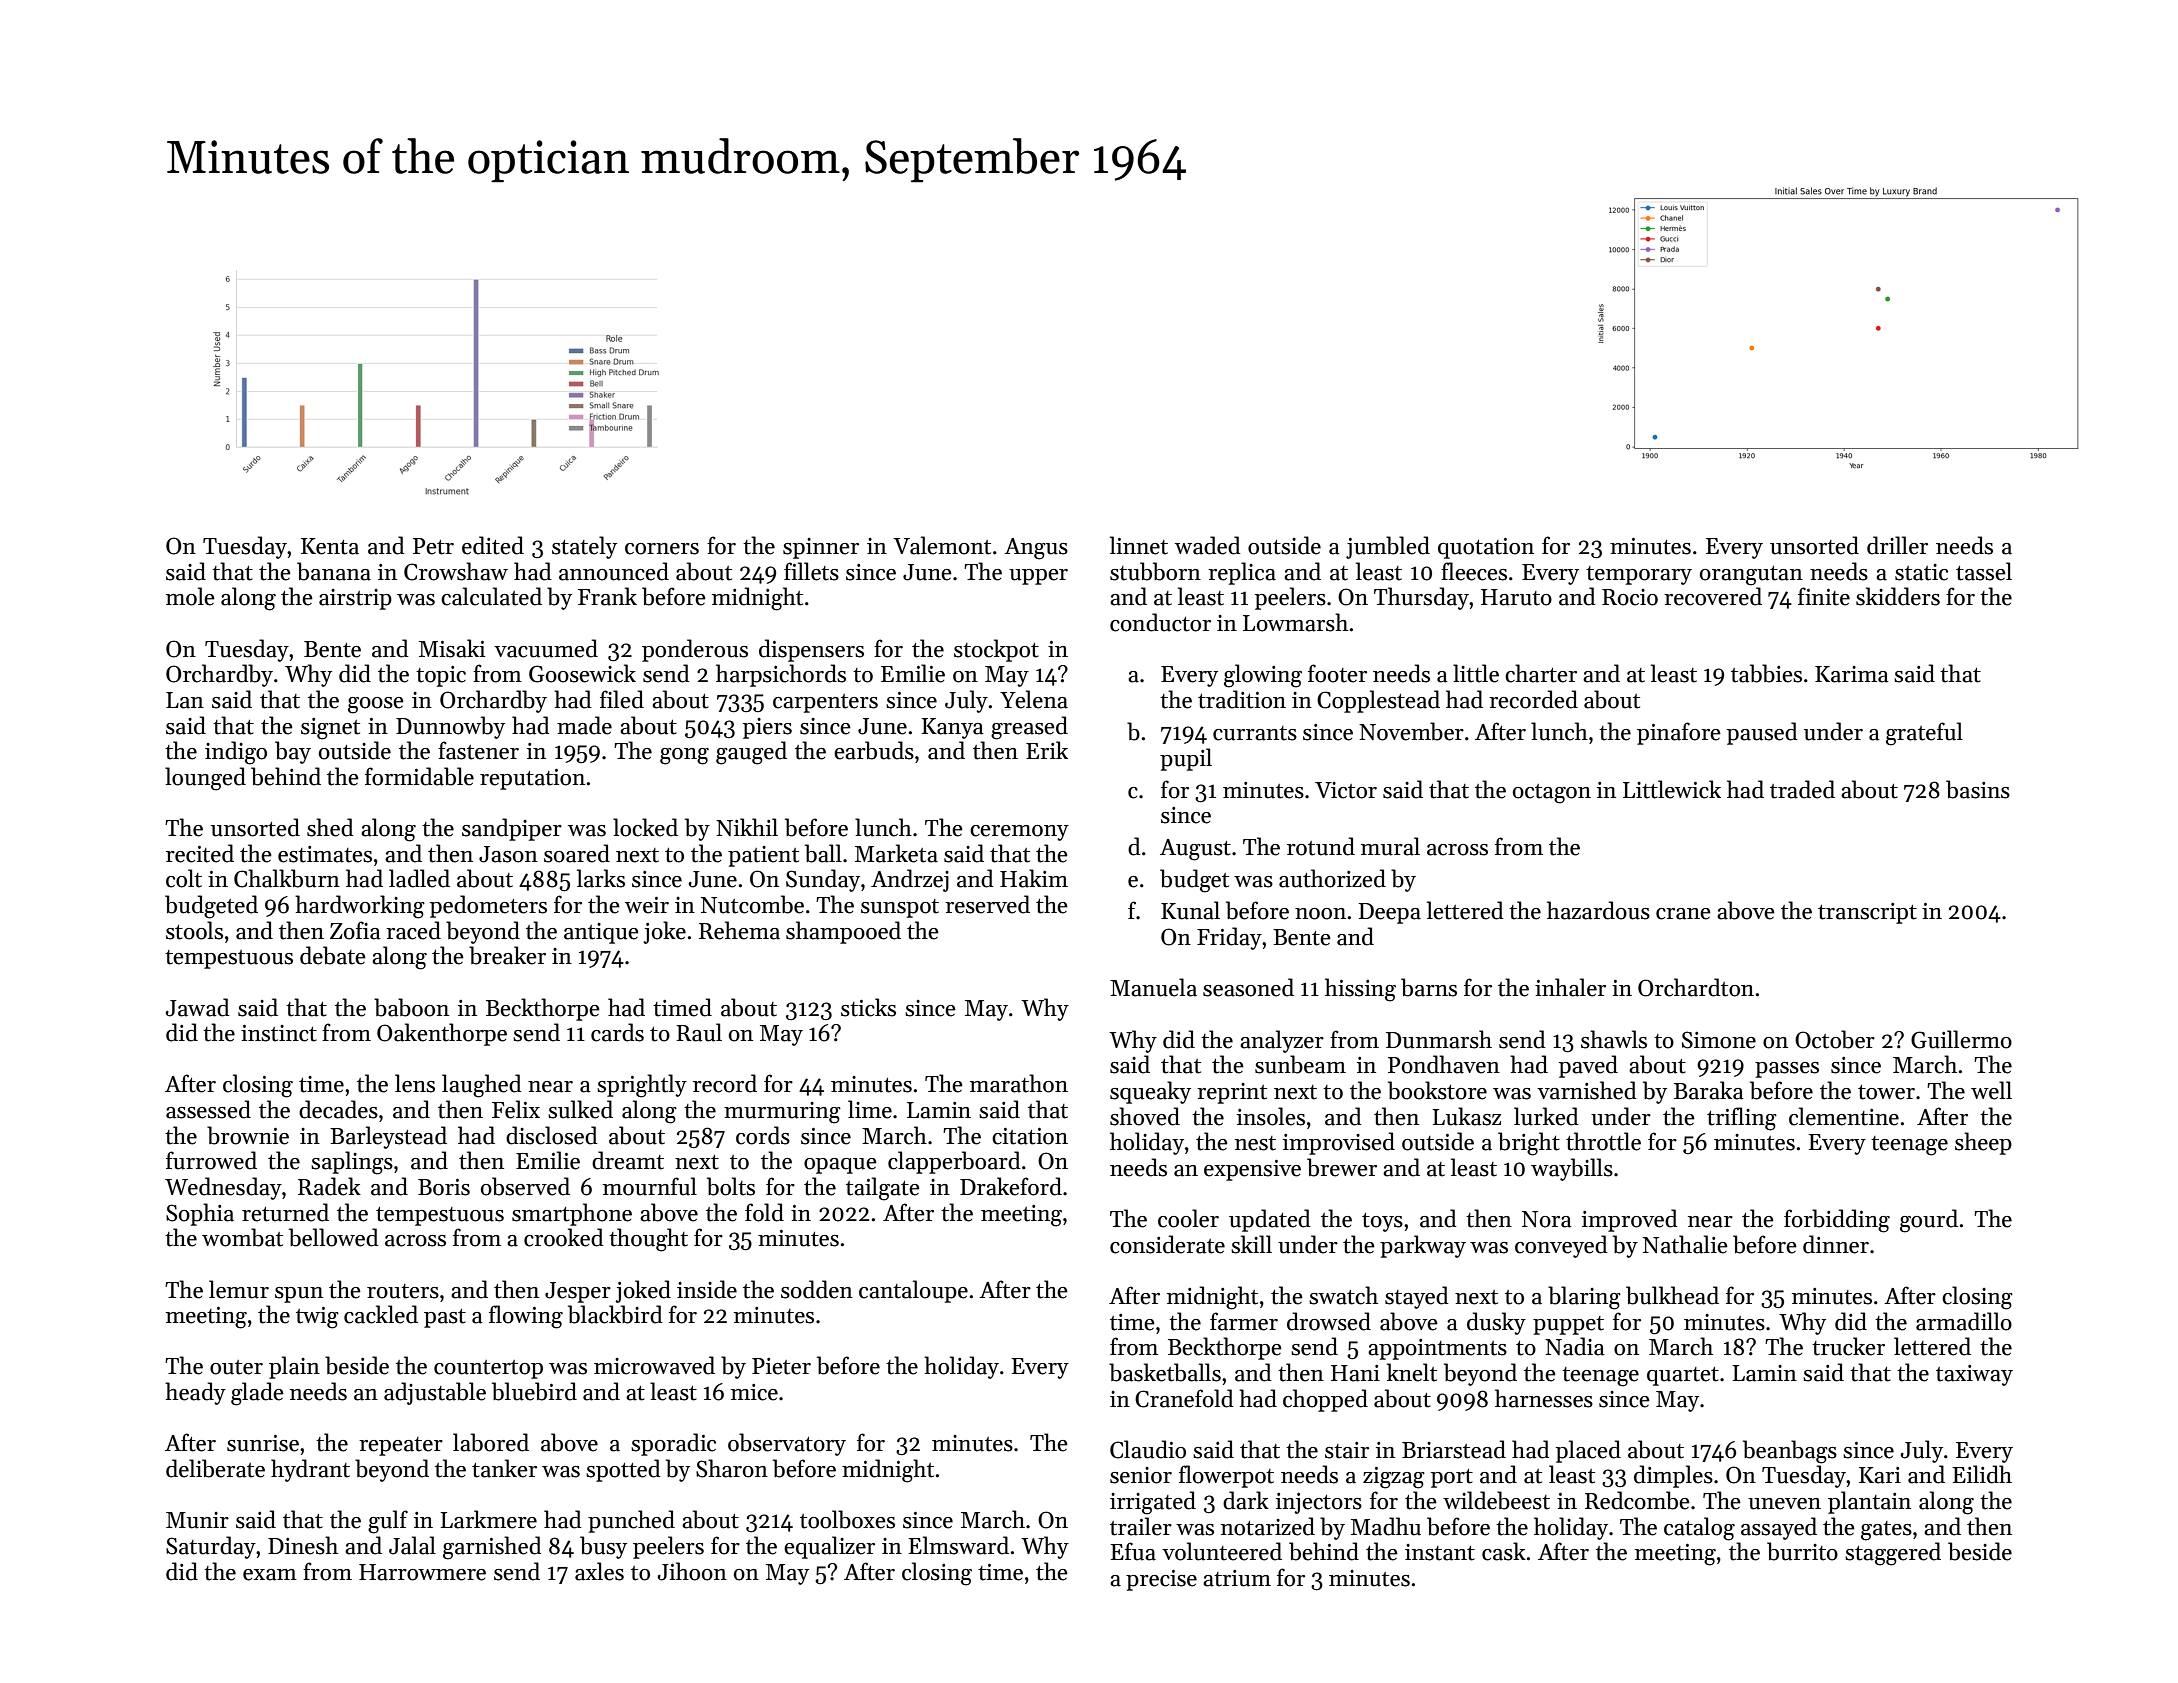  Describe the element at coordinates (1991, 1090) in the document. I see `well` at that location.
